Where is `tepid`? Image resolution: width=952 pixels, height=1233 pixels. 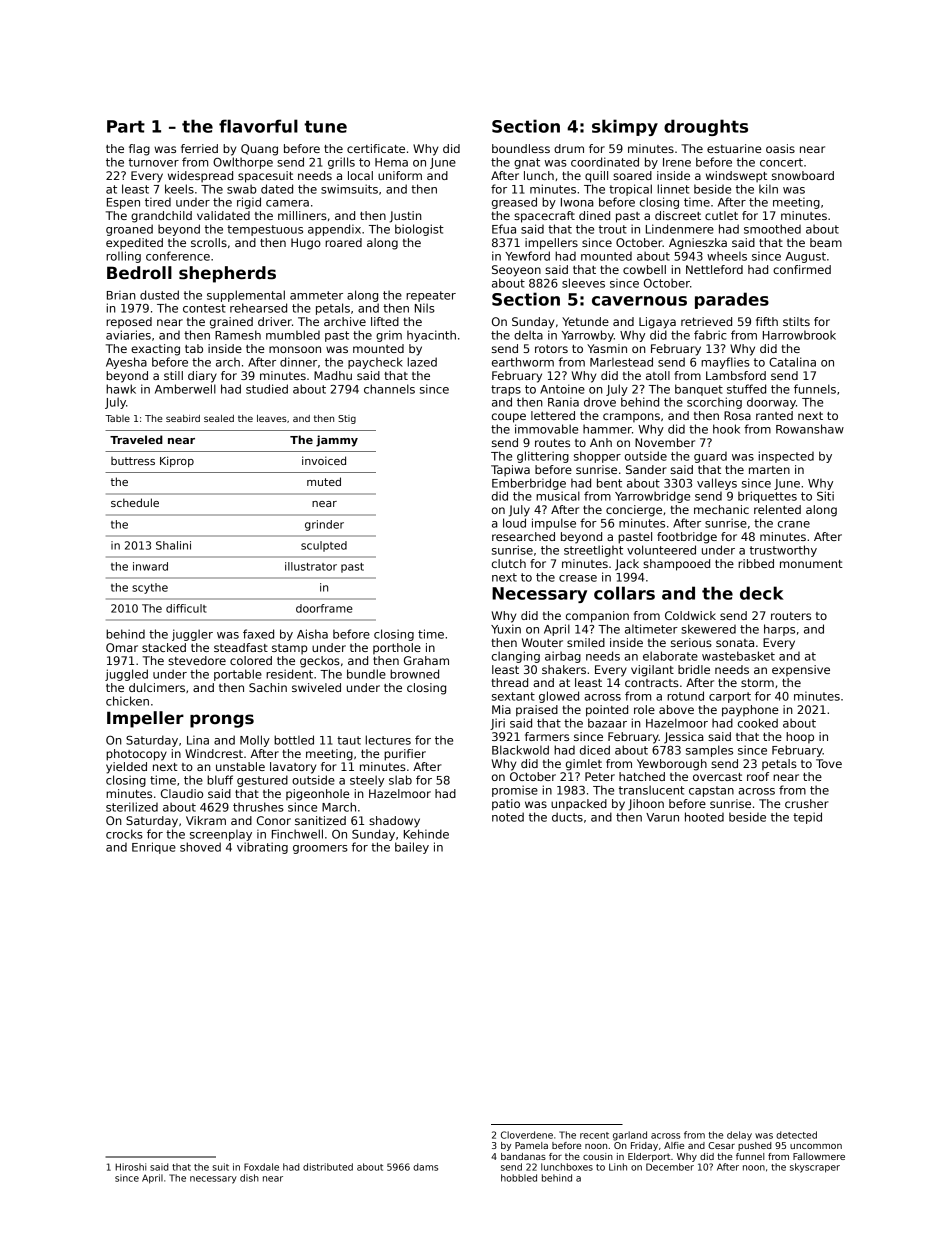
tepid is located at coordinates (807, 818).
